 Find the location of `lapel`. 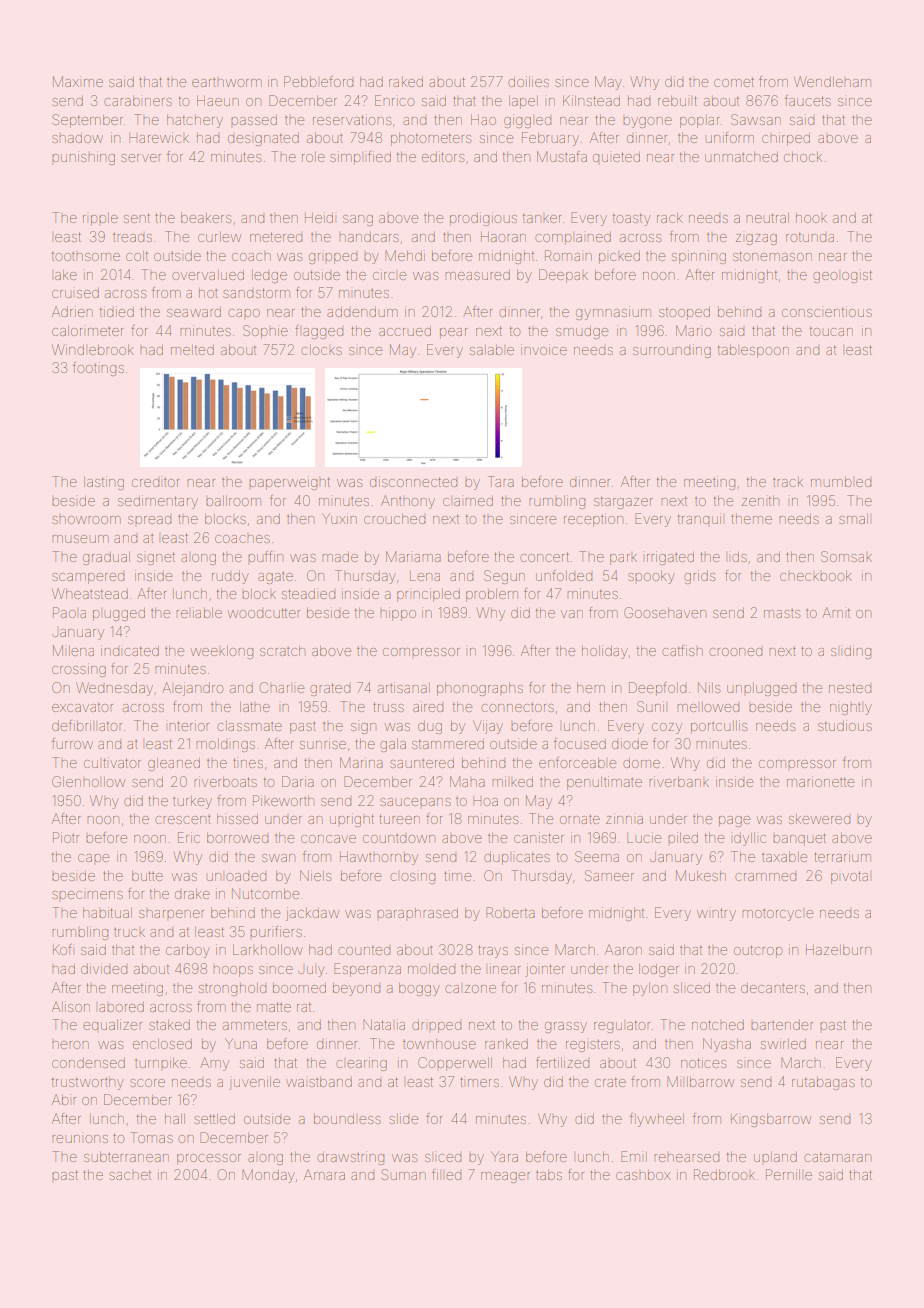

lapel is located at coordinates (523, 102).
